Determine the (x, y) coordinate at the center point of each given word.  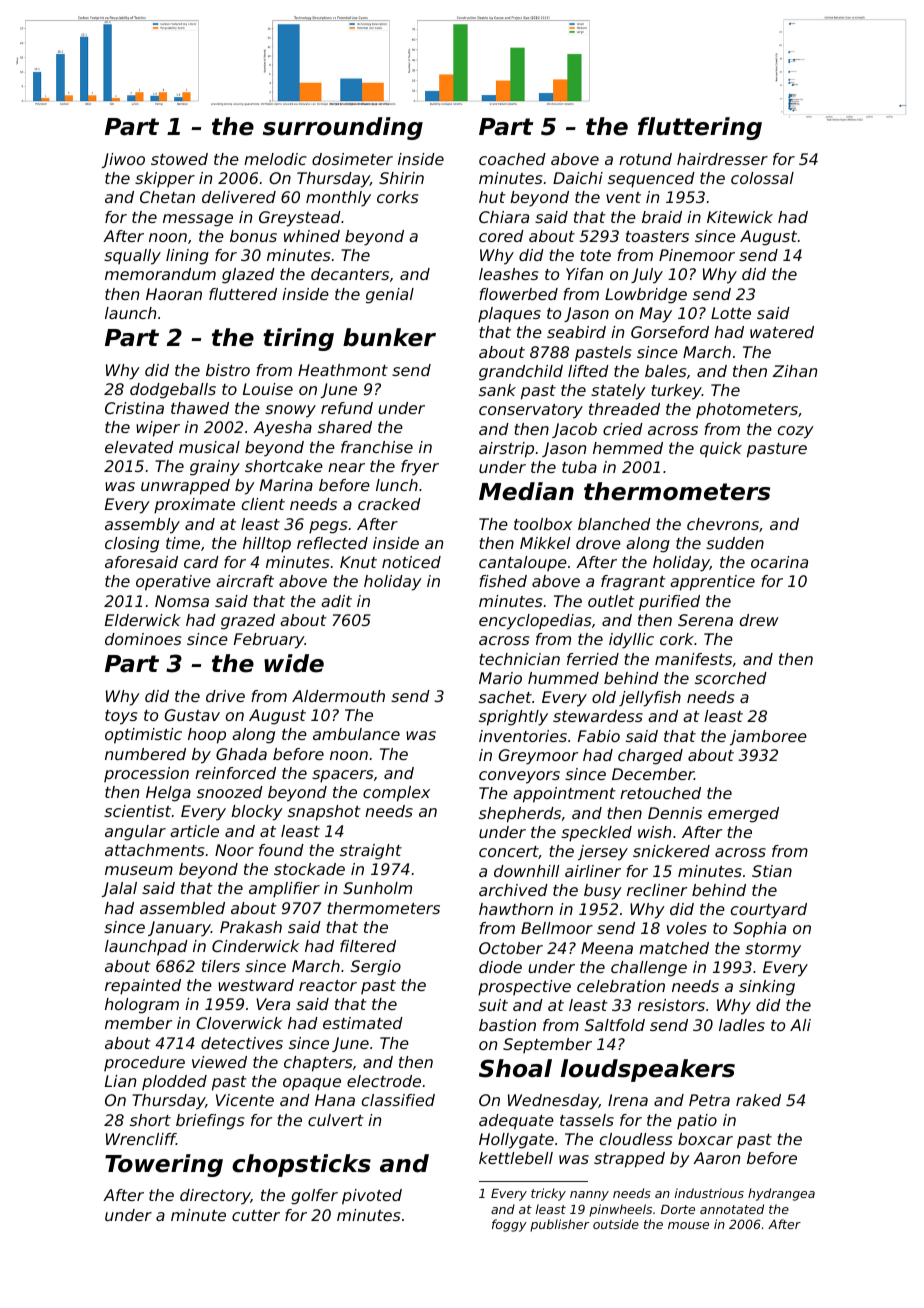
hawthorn (516, 909)
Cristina (134, 408)
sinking (767, 988)
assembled (182, 908)
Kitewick (740, 217)
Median (526, 491)
